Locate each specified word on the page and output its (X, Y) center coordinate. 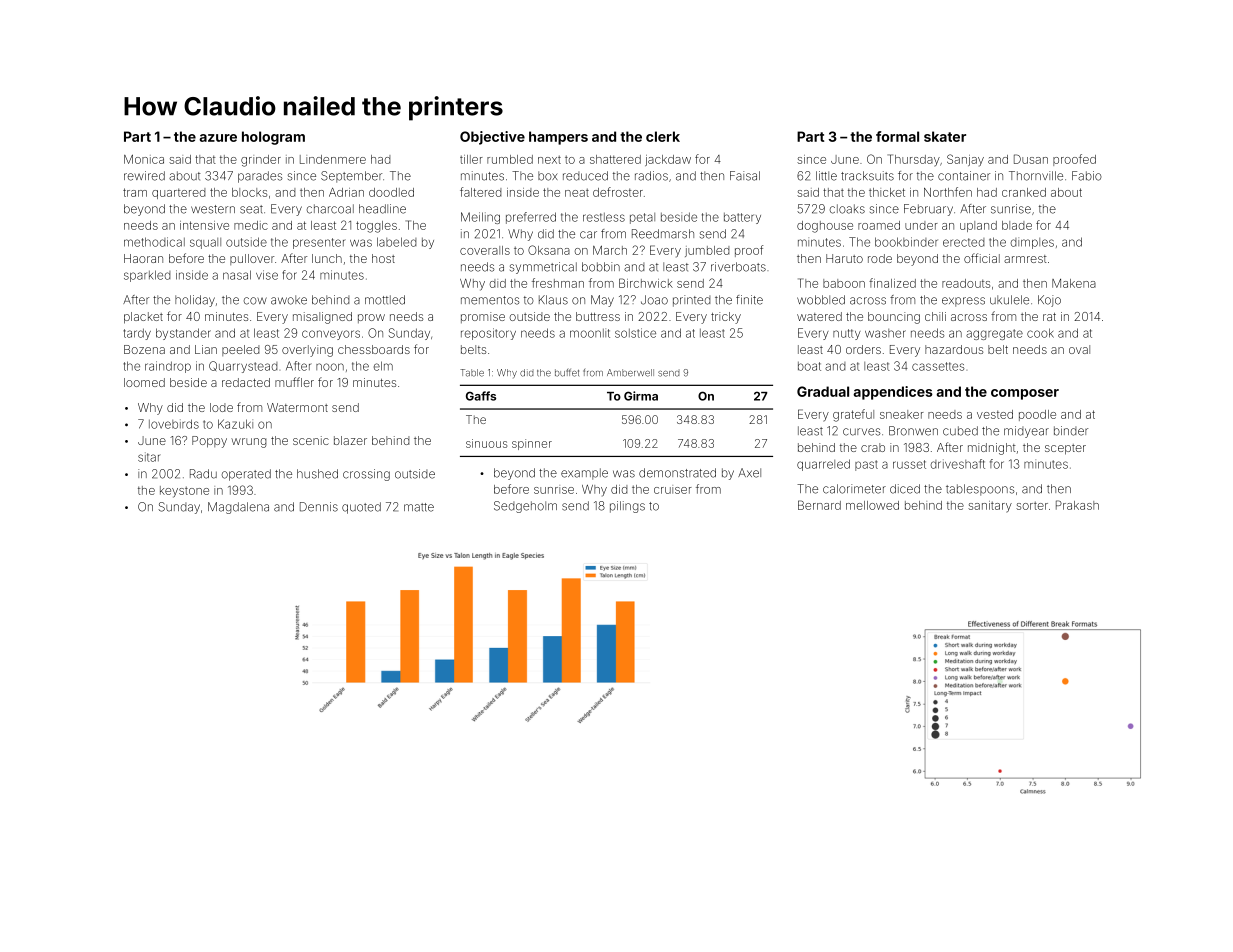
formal (897, 136)
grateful (853, 415)
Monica (144, 159)
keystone (184, 492)
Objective (492, 138)
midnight (992, 449)
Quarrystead (243, 367)
